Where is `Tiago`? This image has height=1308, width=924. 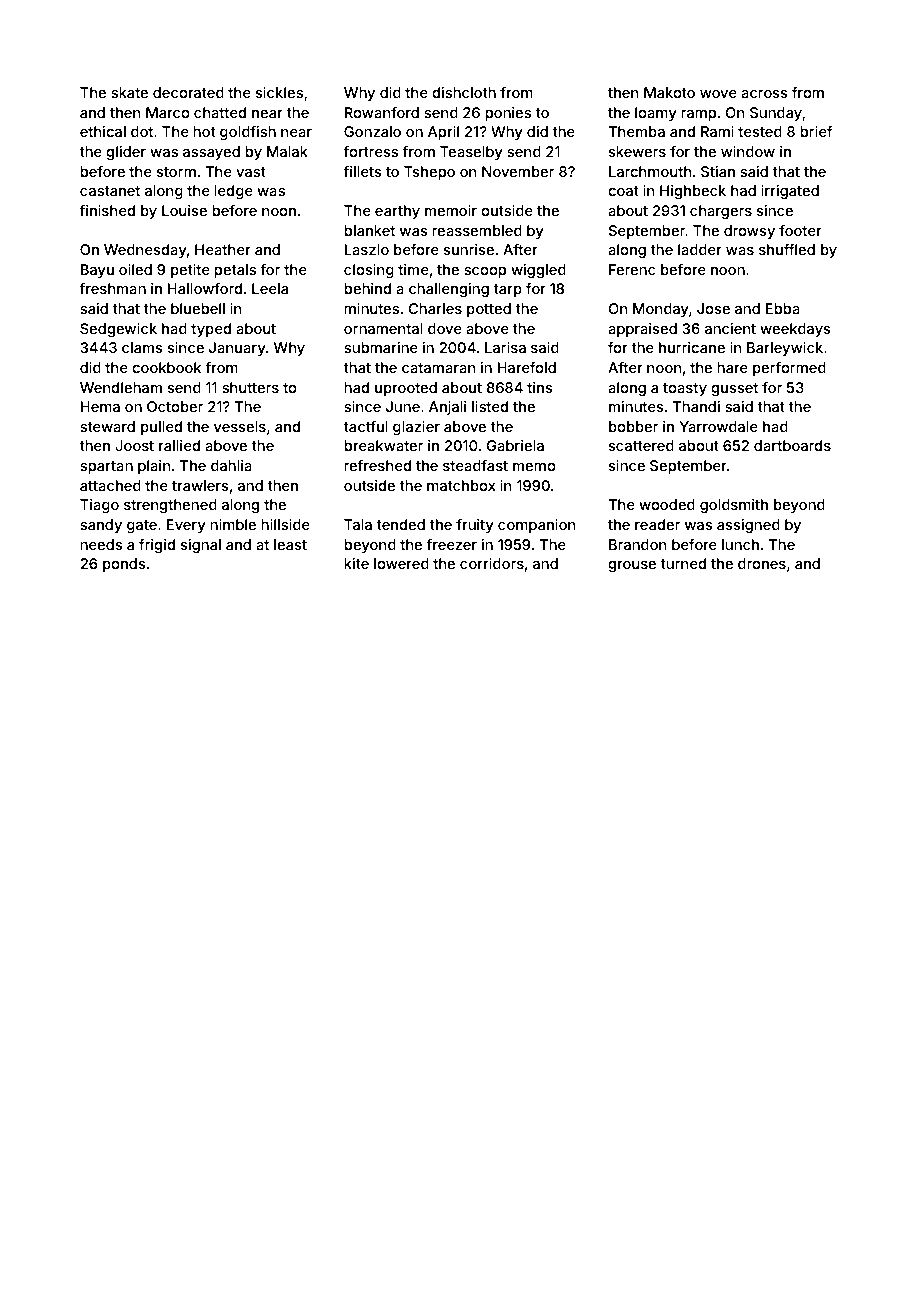
Tiago is located at coordinates (99, 506).
